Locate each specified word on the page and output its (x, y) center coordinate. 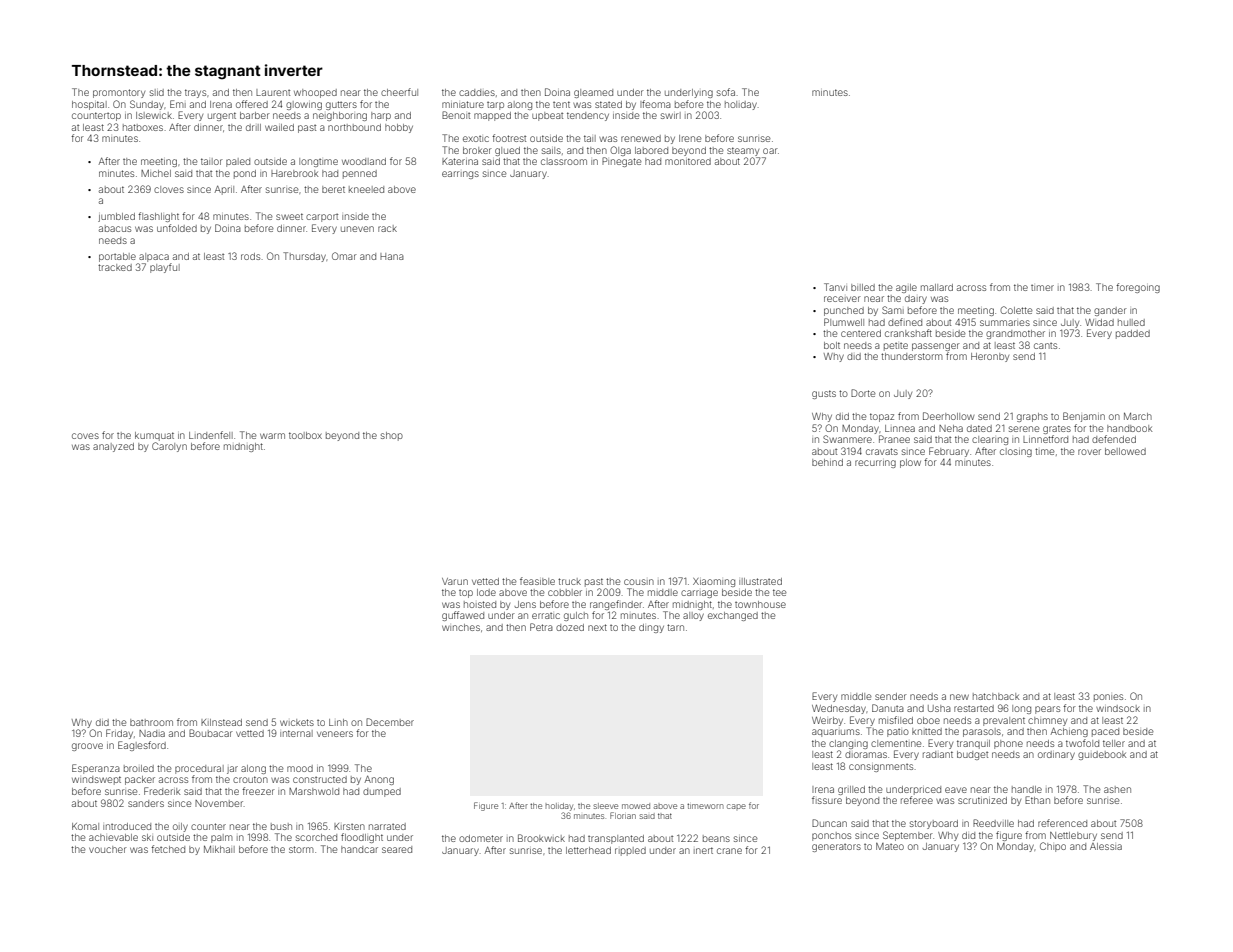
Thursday (304, 257)
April (224, 190)
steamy (743, 151)
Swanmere (847, 439)
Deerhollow (948, 416)
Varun (455, 581)
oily (180, 827)
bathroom (151, 722)
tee (780, 592)
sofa (726, 92)
